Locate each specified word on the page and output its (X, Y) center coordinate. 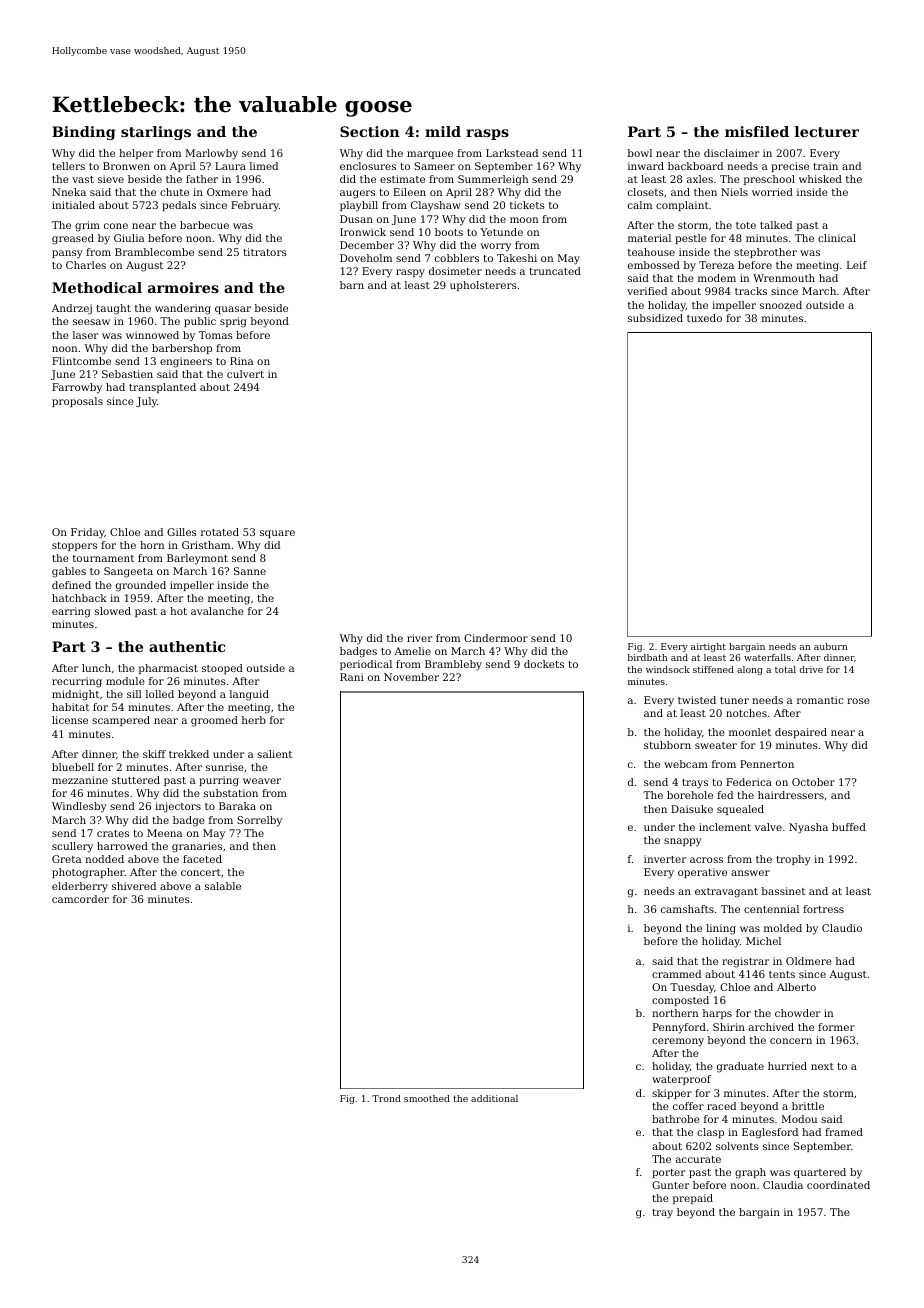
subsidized (655, 318)
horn (152, 545)
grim (87, 226)
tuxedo (704, 318)
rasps (487, 134)
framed (844, 1132)
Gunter (670, 1185)
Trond (386, 1098)
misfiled (757, 131)
